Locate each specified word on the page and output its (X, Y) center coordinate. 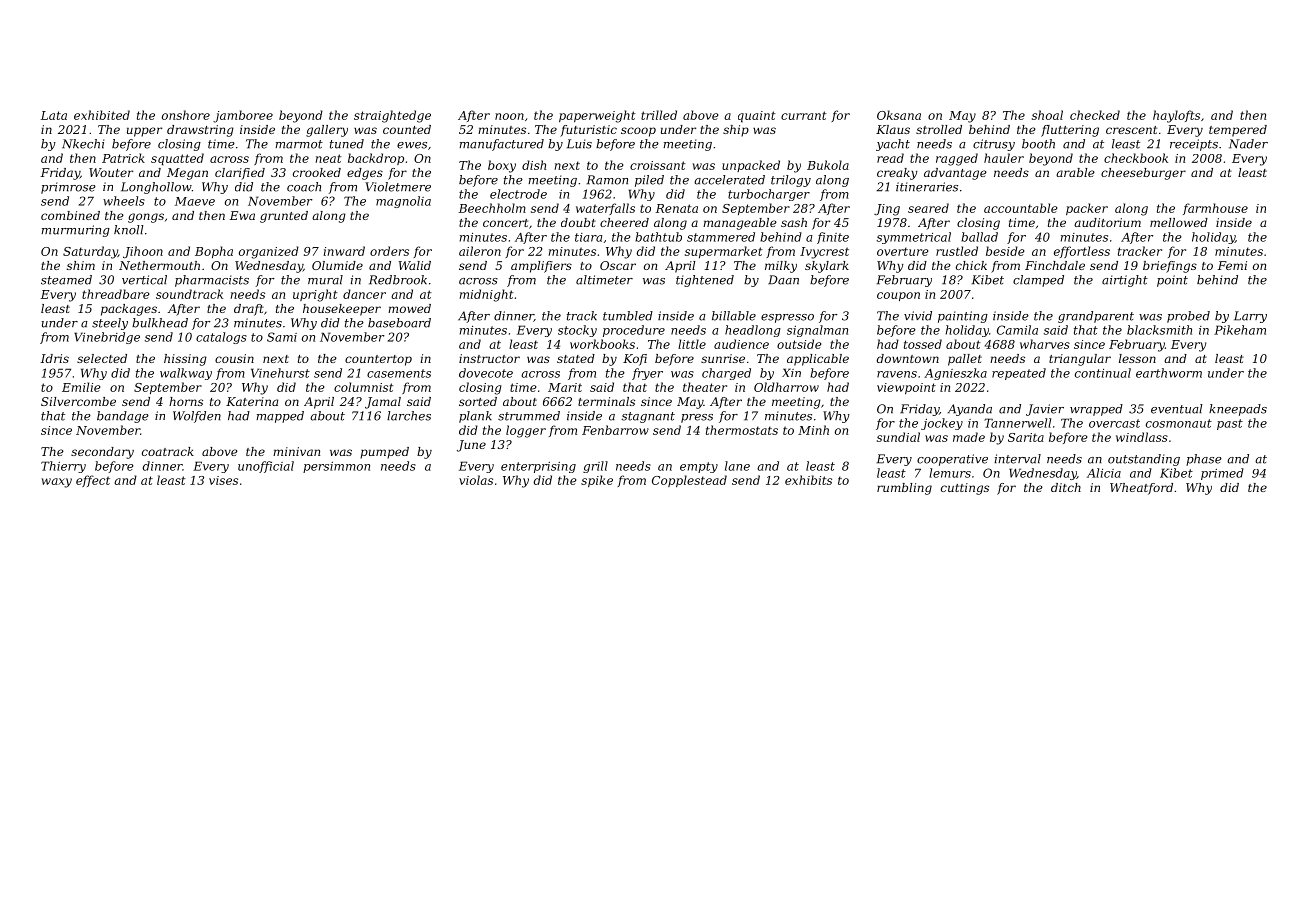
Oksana (899, 115)
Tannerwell (1017, 423)
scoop (638, 132)
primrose (68, 188)
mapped (280, 417)
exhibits (808, 480)
